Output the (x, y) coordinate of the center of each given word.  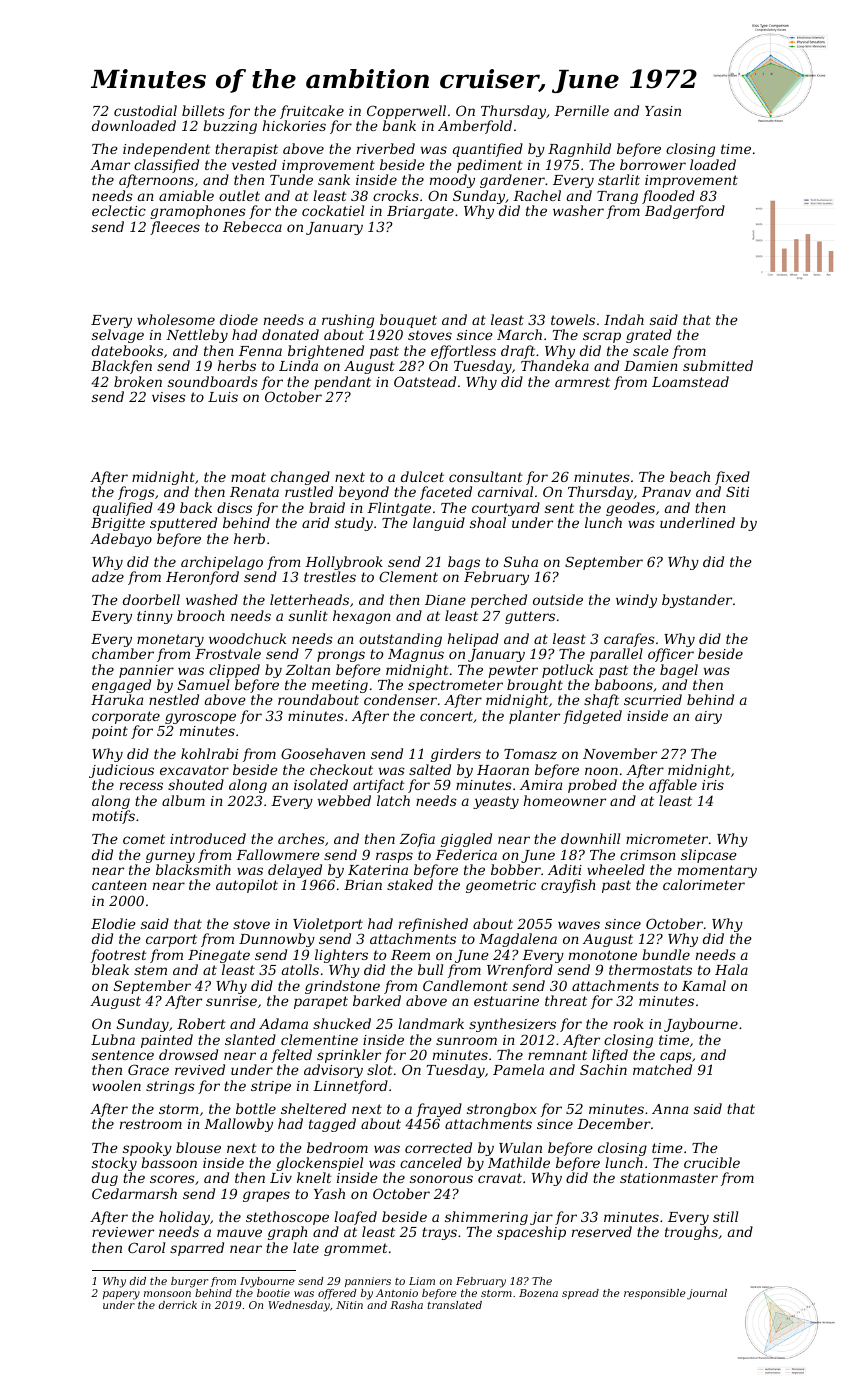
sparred (197, 1249)
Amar (110, 165)
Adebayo (121, 540)
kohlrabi (209, 753)
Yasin (663, 111)
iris (713, 785)
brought (536, 687)
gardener (512, 181)
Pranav (666, 492)
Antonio (397, 1293)
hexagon (362, 617)
